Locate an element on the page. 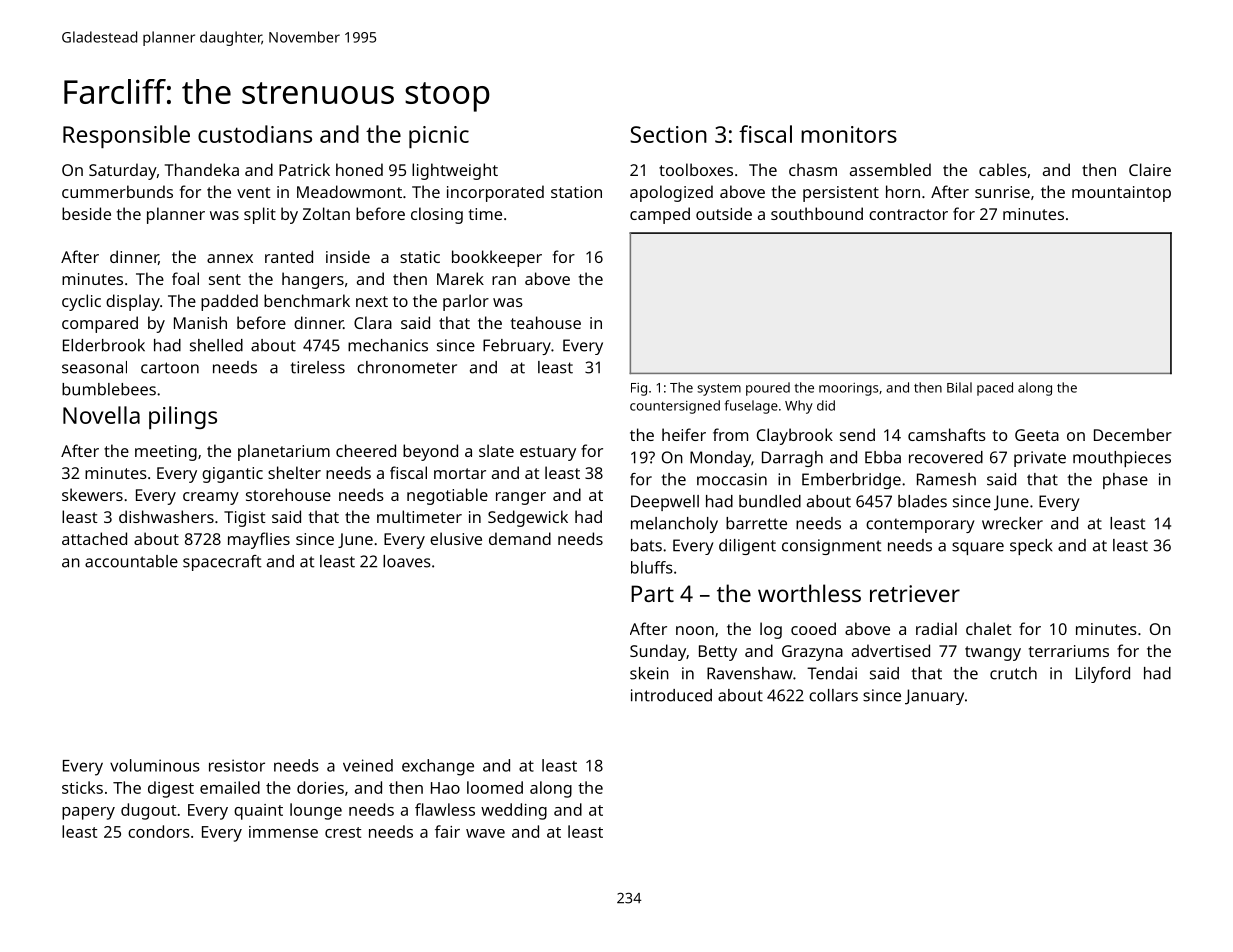  parlor is located at coordinates (466, 302).
